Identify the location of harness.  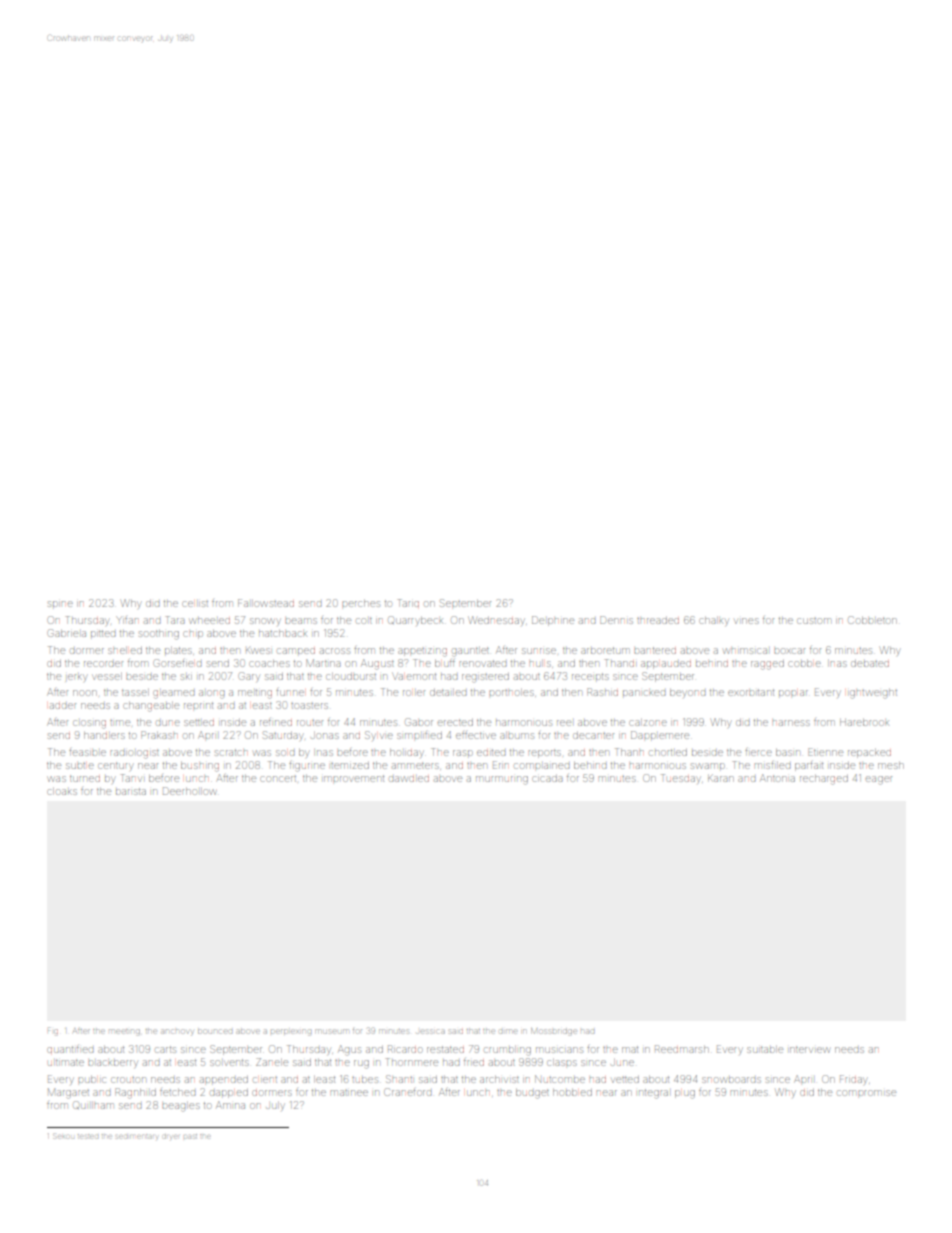
(791, 723).
